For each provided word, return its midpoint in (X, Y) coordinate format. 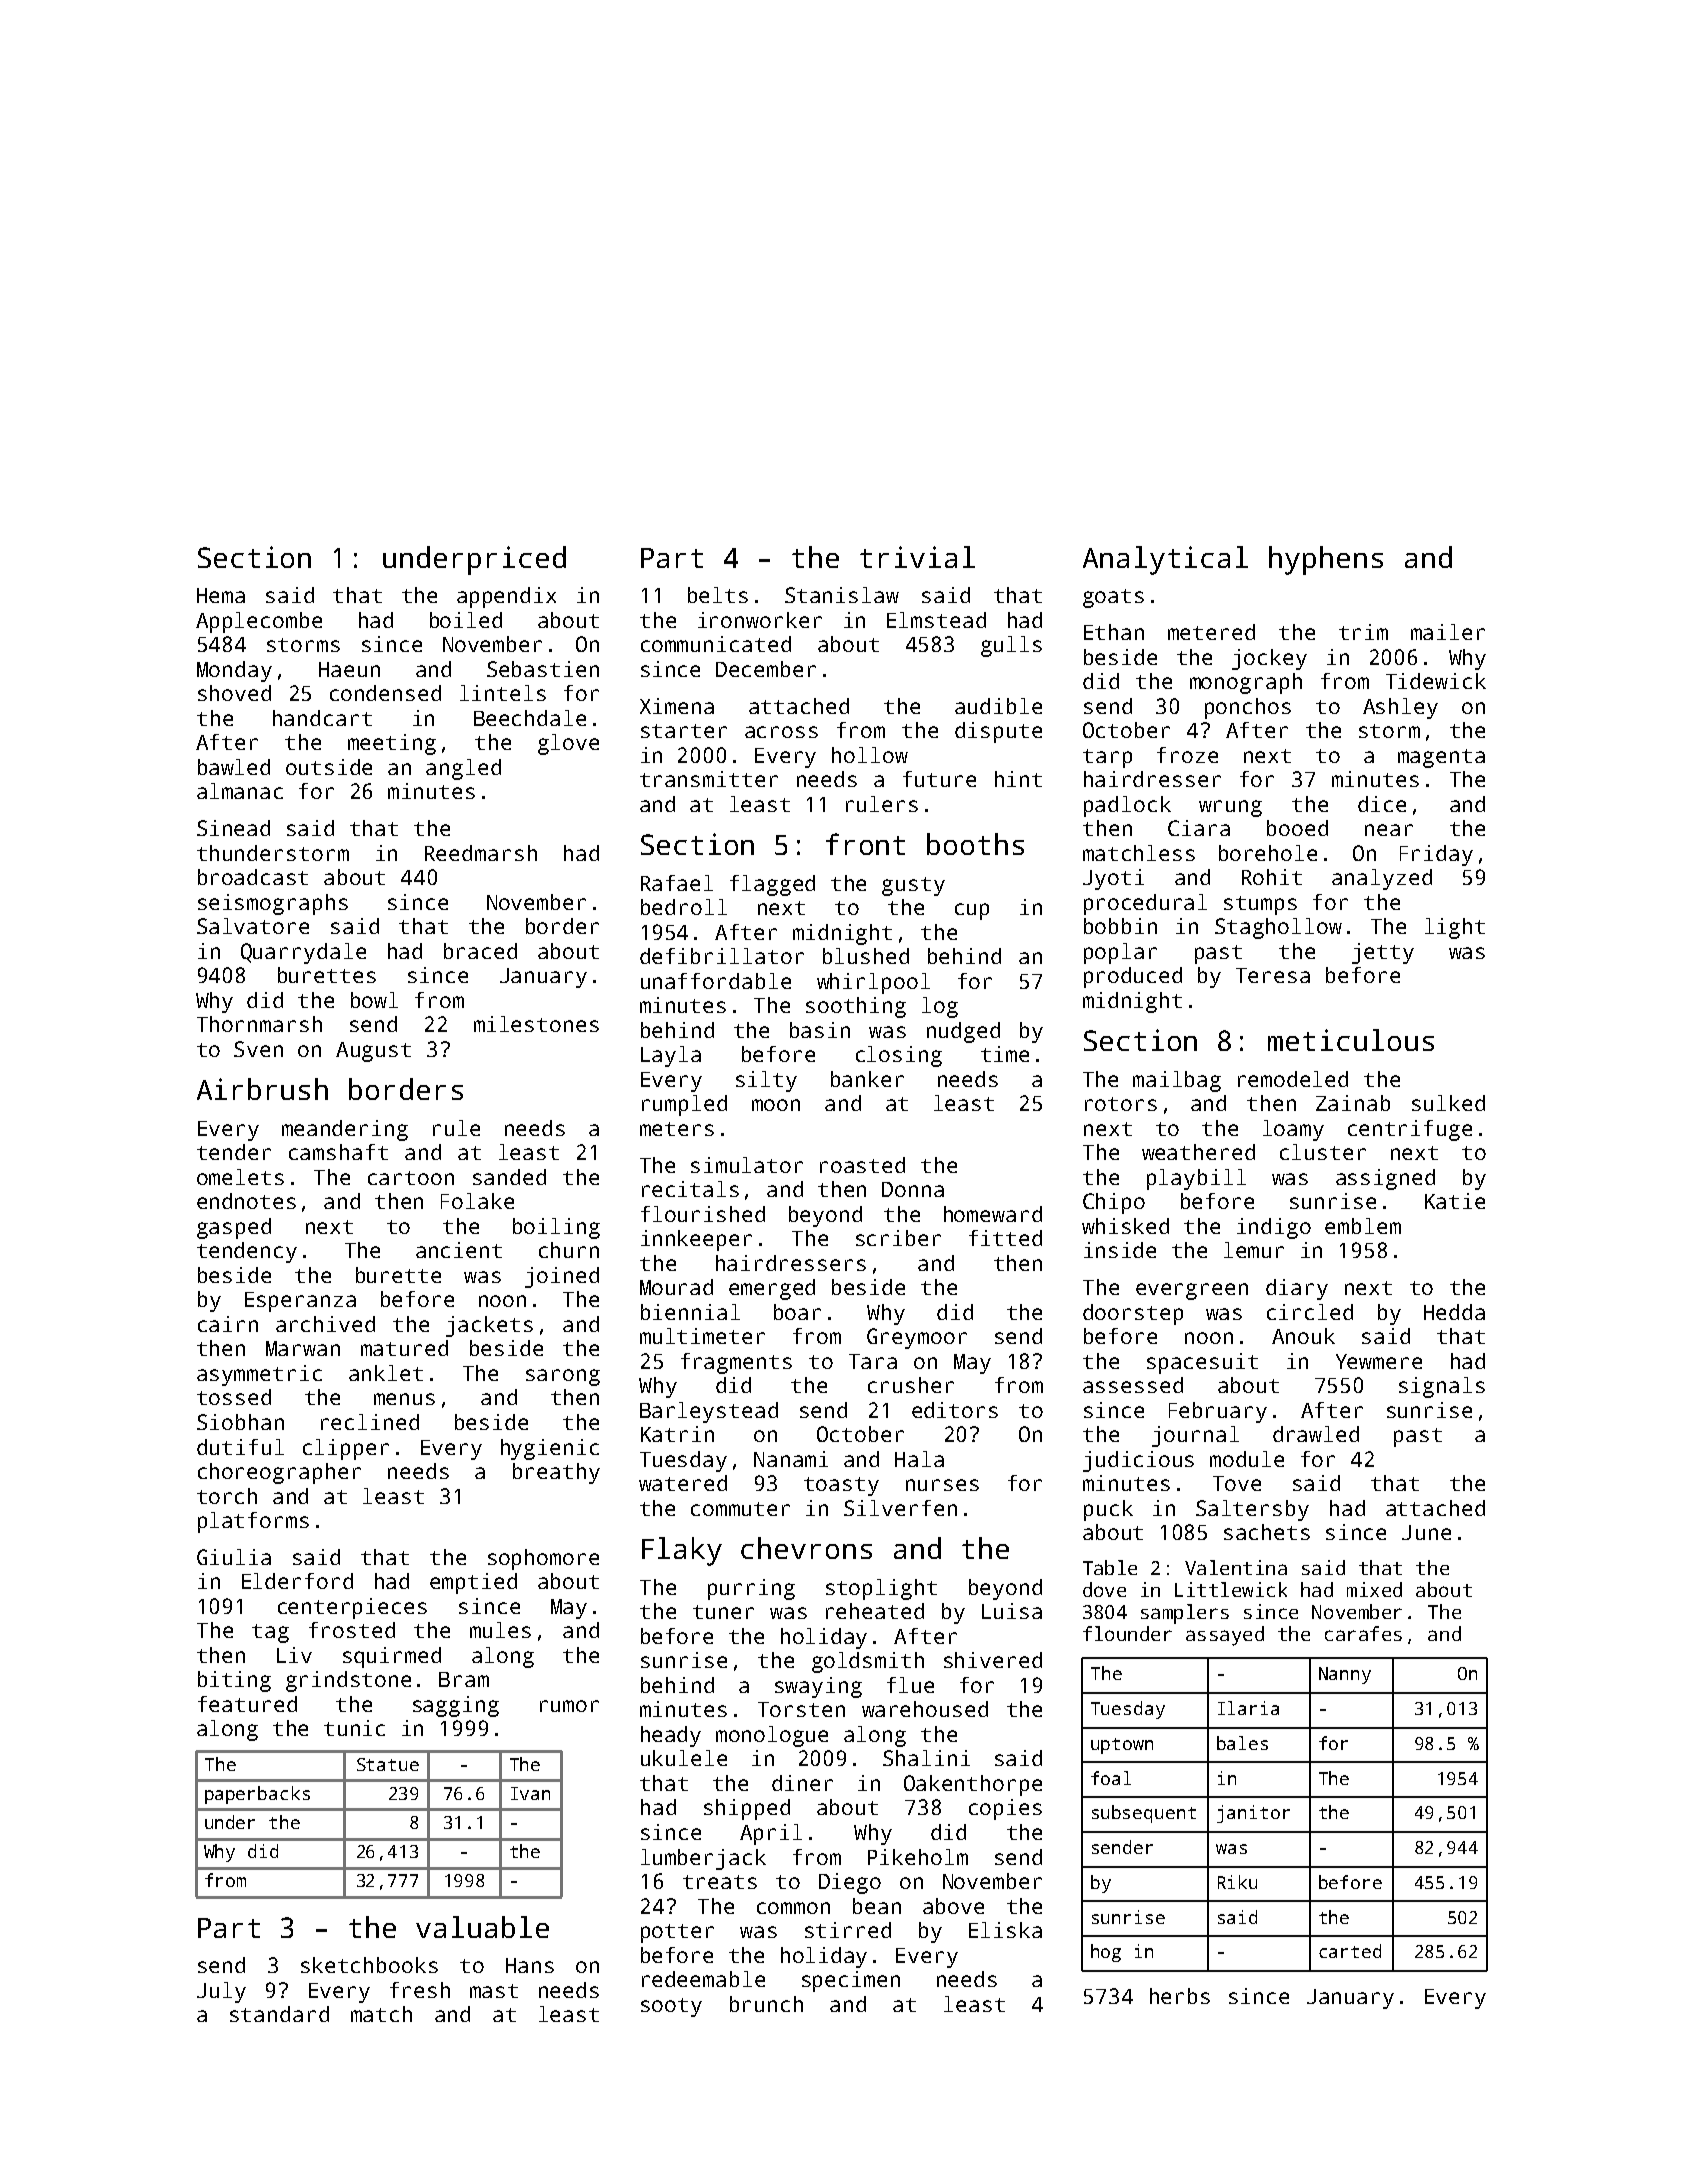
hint (1018, 779)
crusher (911, 1385)
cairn (228, 1324)
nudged (963, 1032)
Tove (1237, 1483)
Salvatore (253, 926)
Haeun (349, 669)
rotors (1121, 1104)
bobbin (1120, 926)
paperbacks (257, 1795)
